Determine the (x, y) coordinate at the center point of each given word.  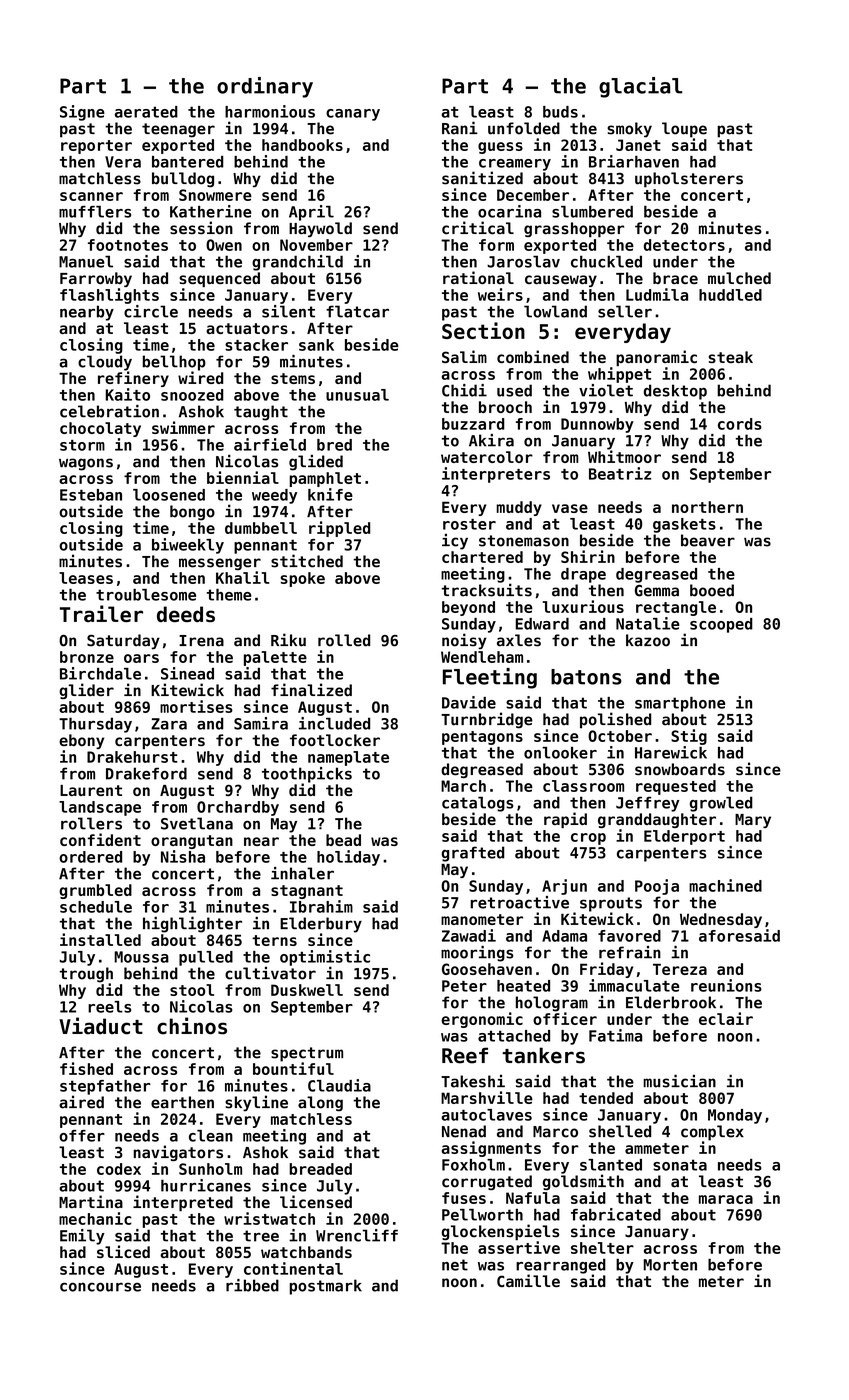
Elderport (684, 837)
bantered (187, 162)
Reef (465, 1055)
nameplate (348, 758)
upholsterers (689, 180)
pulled (206, 958)
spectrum (307, 1054)
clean (211, 1136)
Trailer (101, 613)
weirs (500, 294)
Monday (735, 1116)
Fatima (615, 1035)
